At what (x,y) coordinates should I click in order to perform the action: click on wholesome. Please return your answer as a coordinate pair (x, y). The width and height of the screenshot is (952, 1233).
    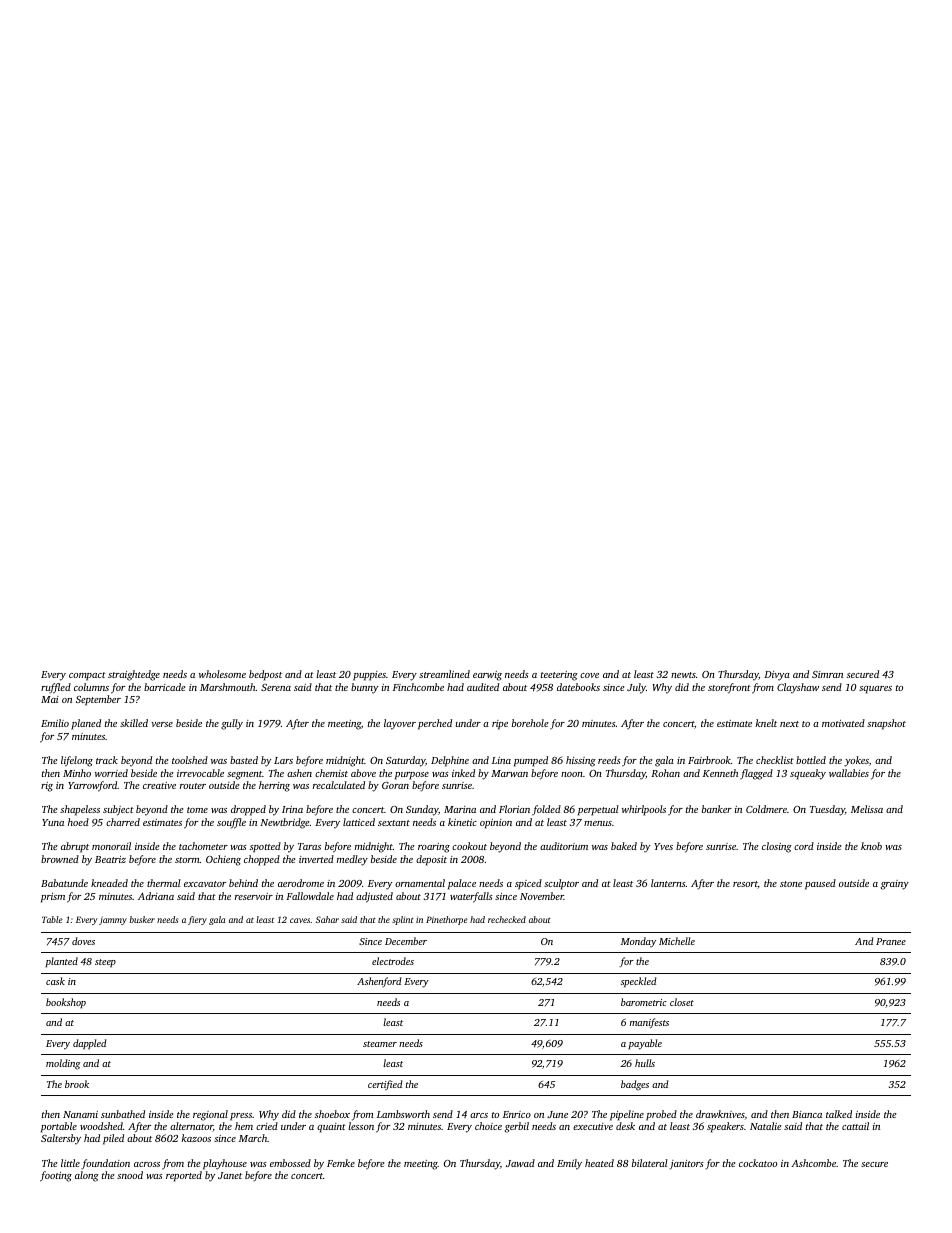
    Looking at the image, I should click on (222, 674).
